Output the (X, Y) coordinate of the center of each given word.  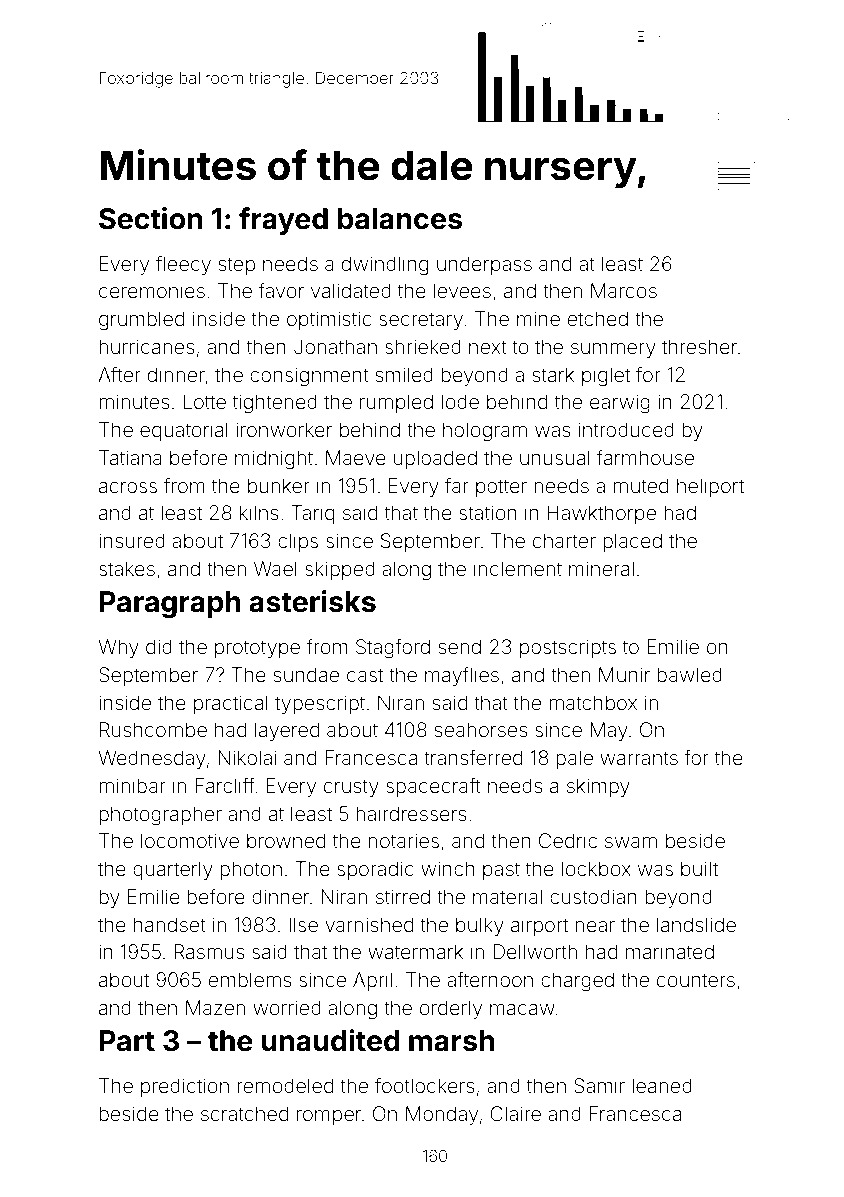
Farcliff (224, 785)
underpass (484, 265)
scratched (244, 1113)
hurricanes (147, 346)
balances (400, 219)
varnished (369, 924)
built (699, 868)
